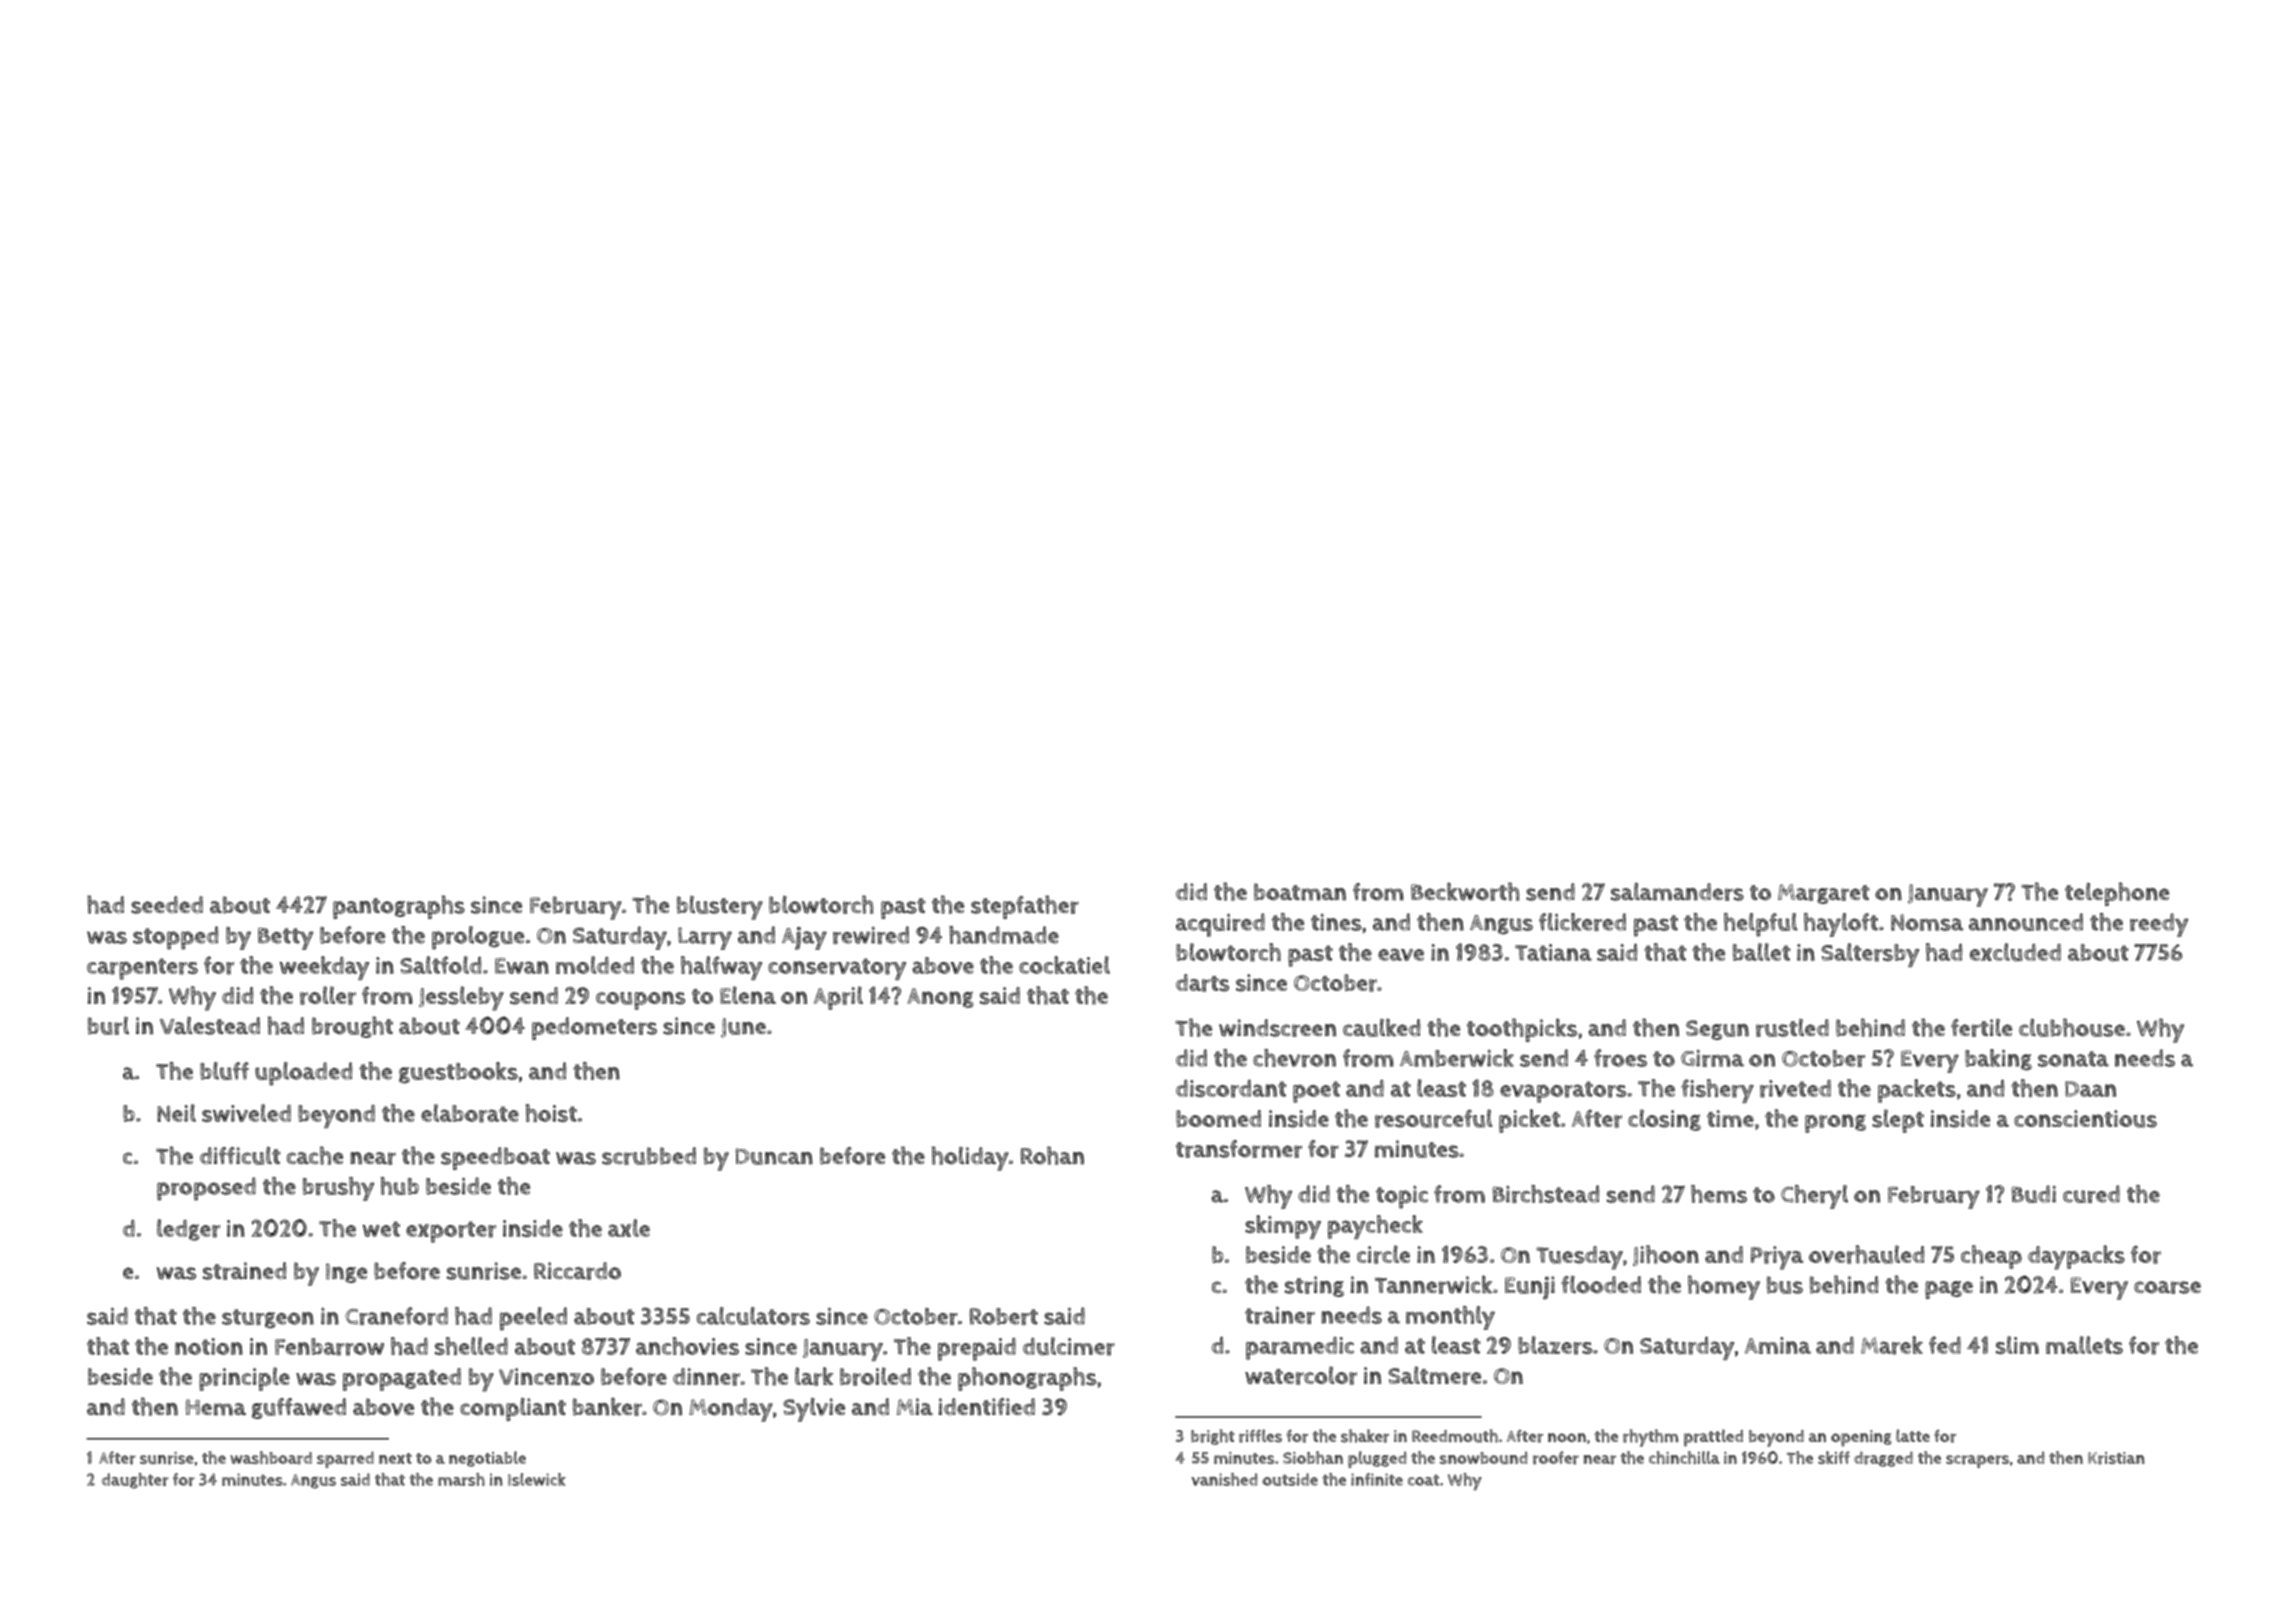 The width and height of the page is (2292, 1620). What do you see at coordinates (1239, 1149) in the page?
I see `transformer` at bounding box center [1239, 1149].
